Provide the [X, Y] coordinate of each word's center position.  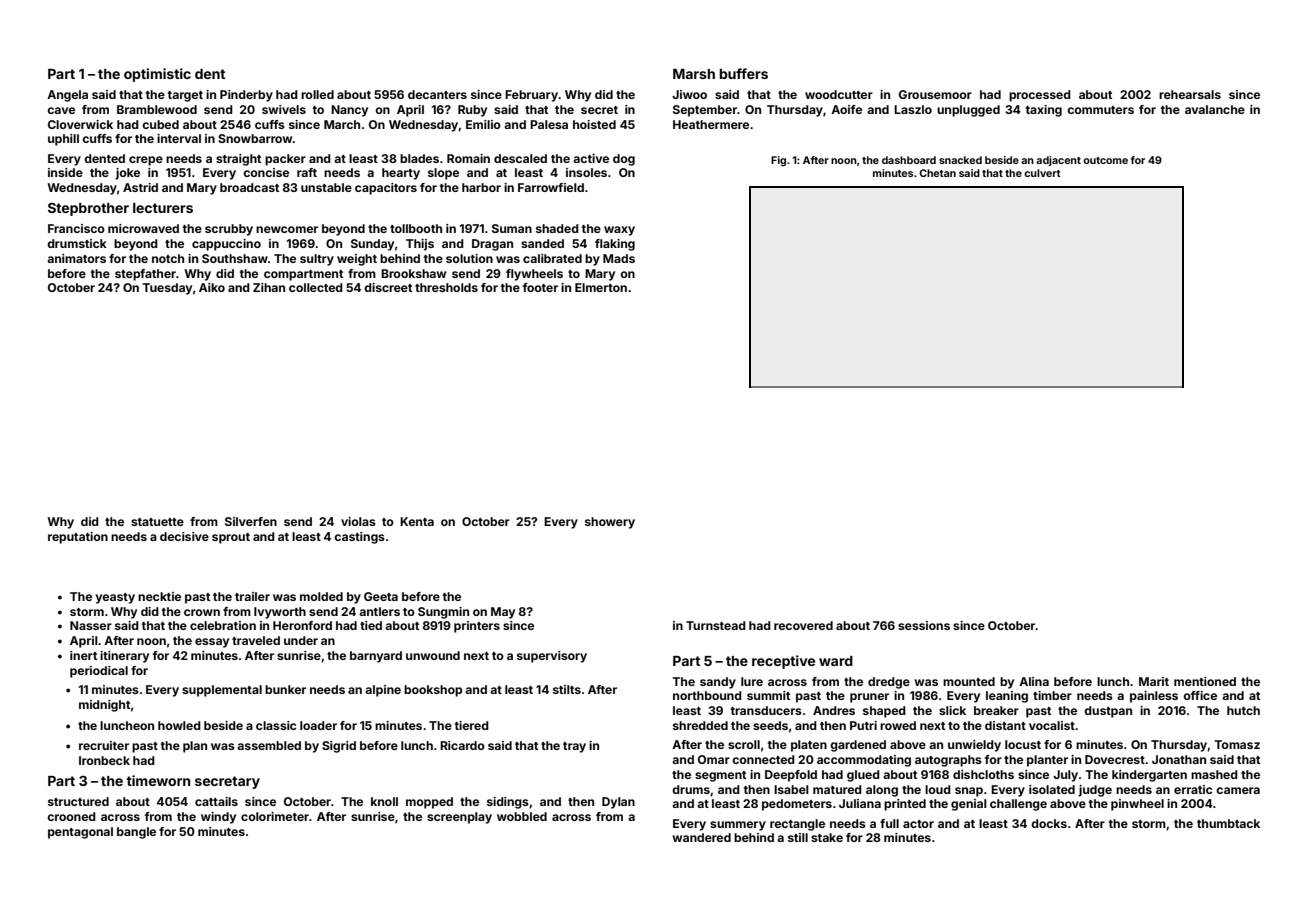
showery [610, 523]
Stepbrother [88, 209]
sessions [924, 625]
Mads [619, 258]
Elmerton [601, 287]
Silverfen [251, 521]
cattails [216, 801]
